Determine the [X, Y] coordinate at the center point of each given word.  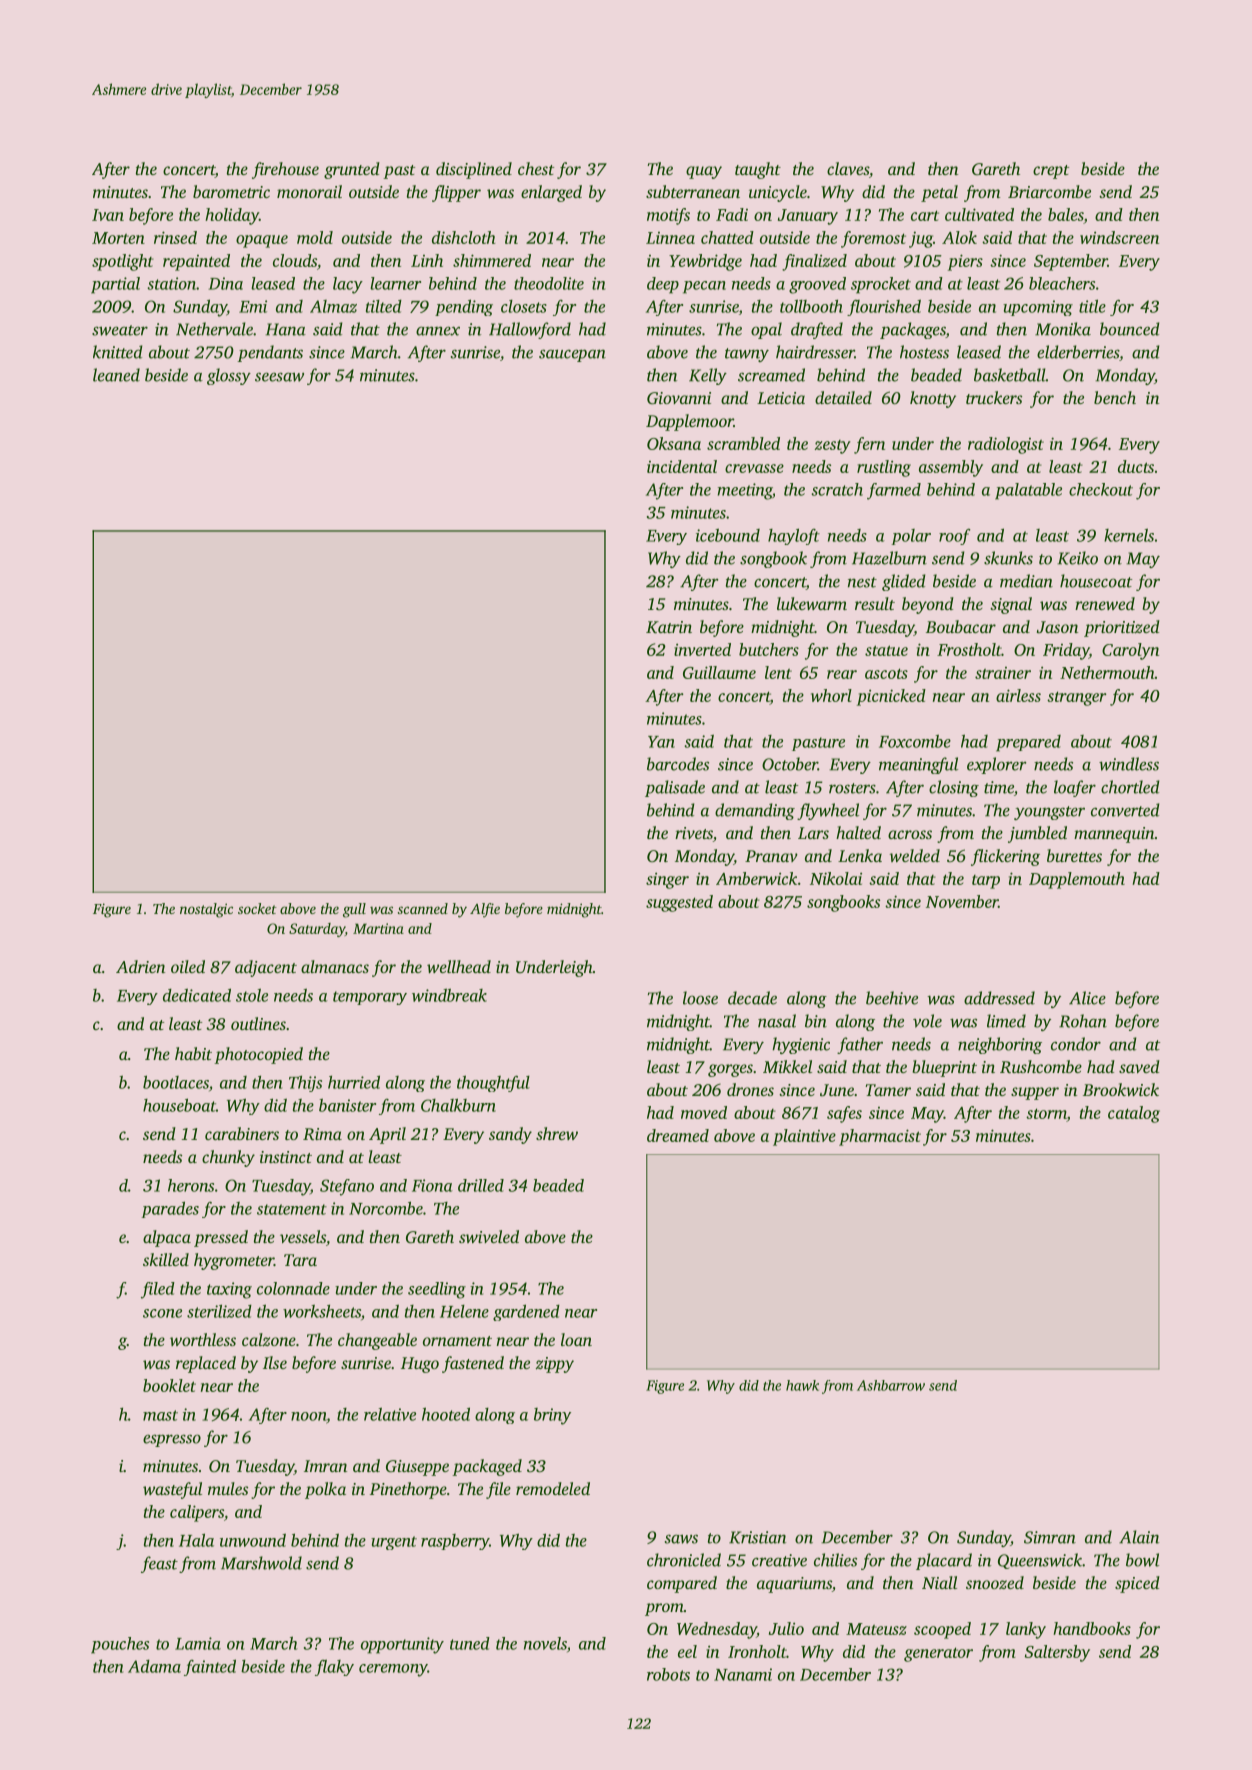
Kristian [757, 1537]
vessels [303, 1236]
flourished [884, 307]
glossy [229, 376]
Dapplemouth [1077, 880]
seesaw [279, 377]
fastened [473, 1364]
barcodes [678, 764]
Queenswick [1040, 1561]
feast [159, 1564]
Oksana [674, 443]
